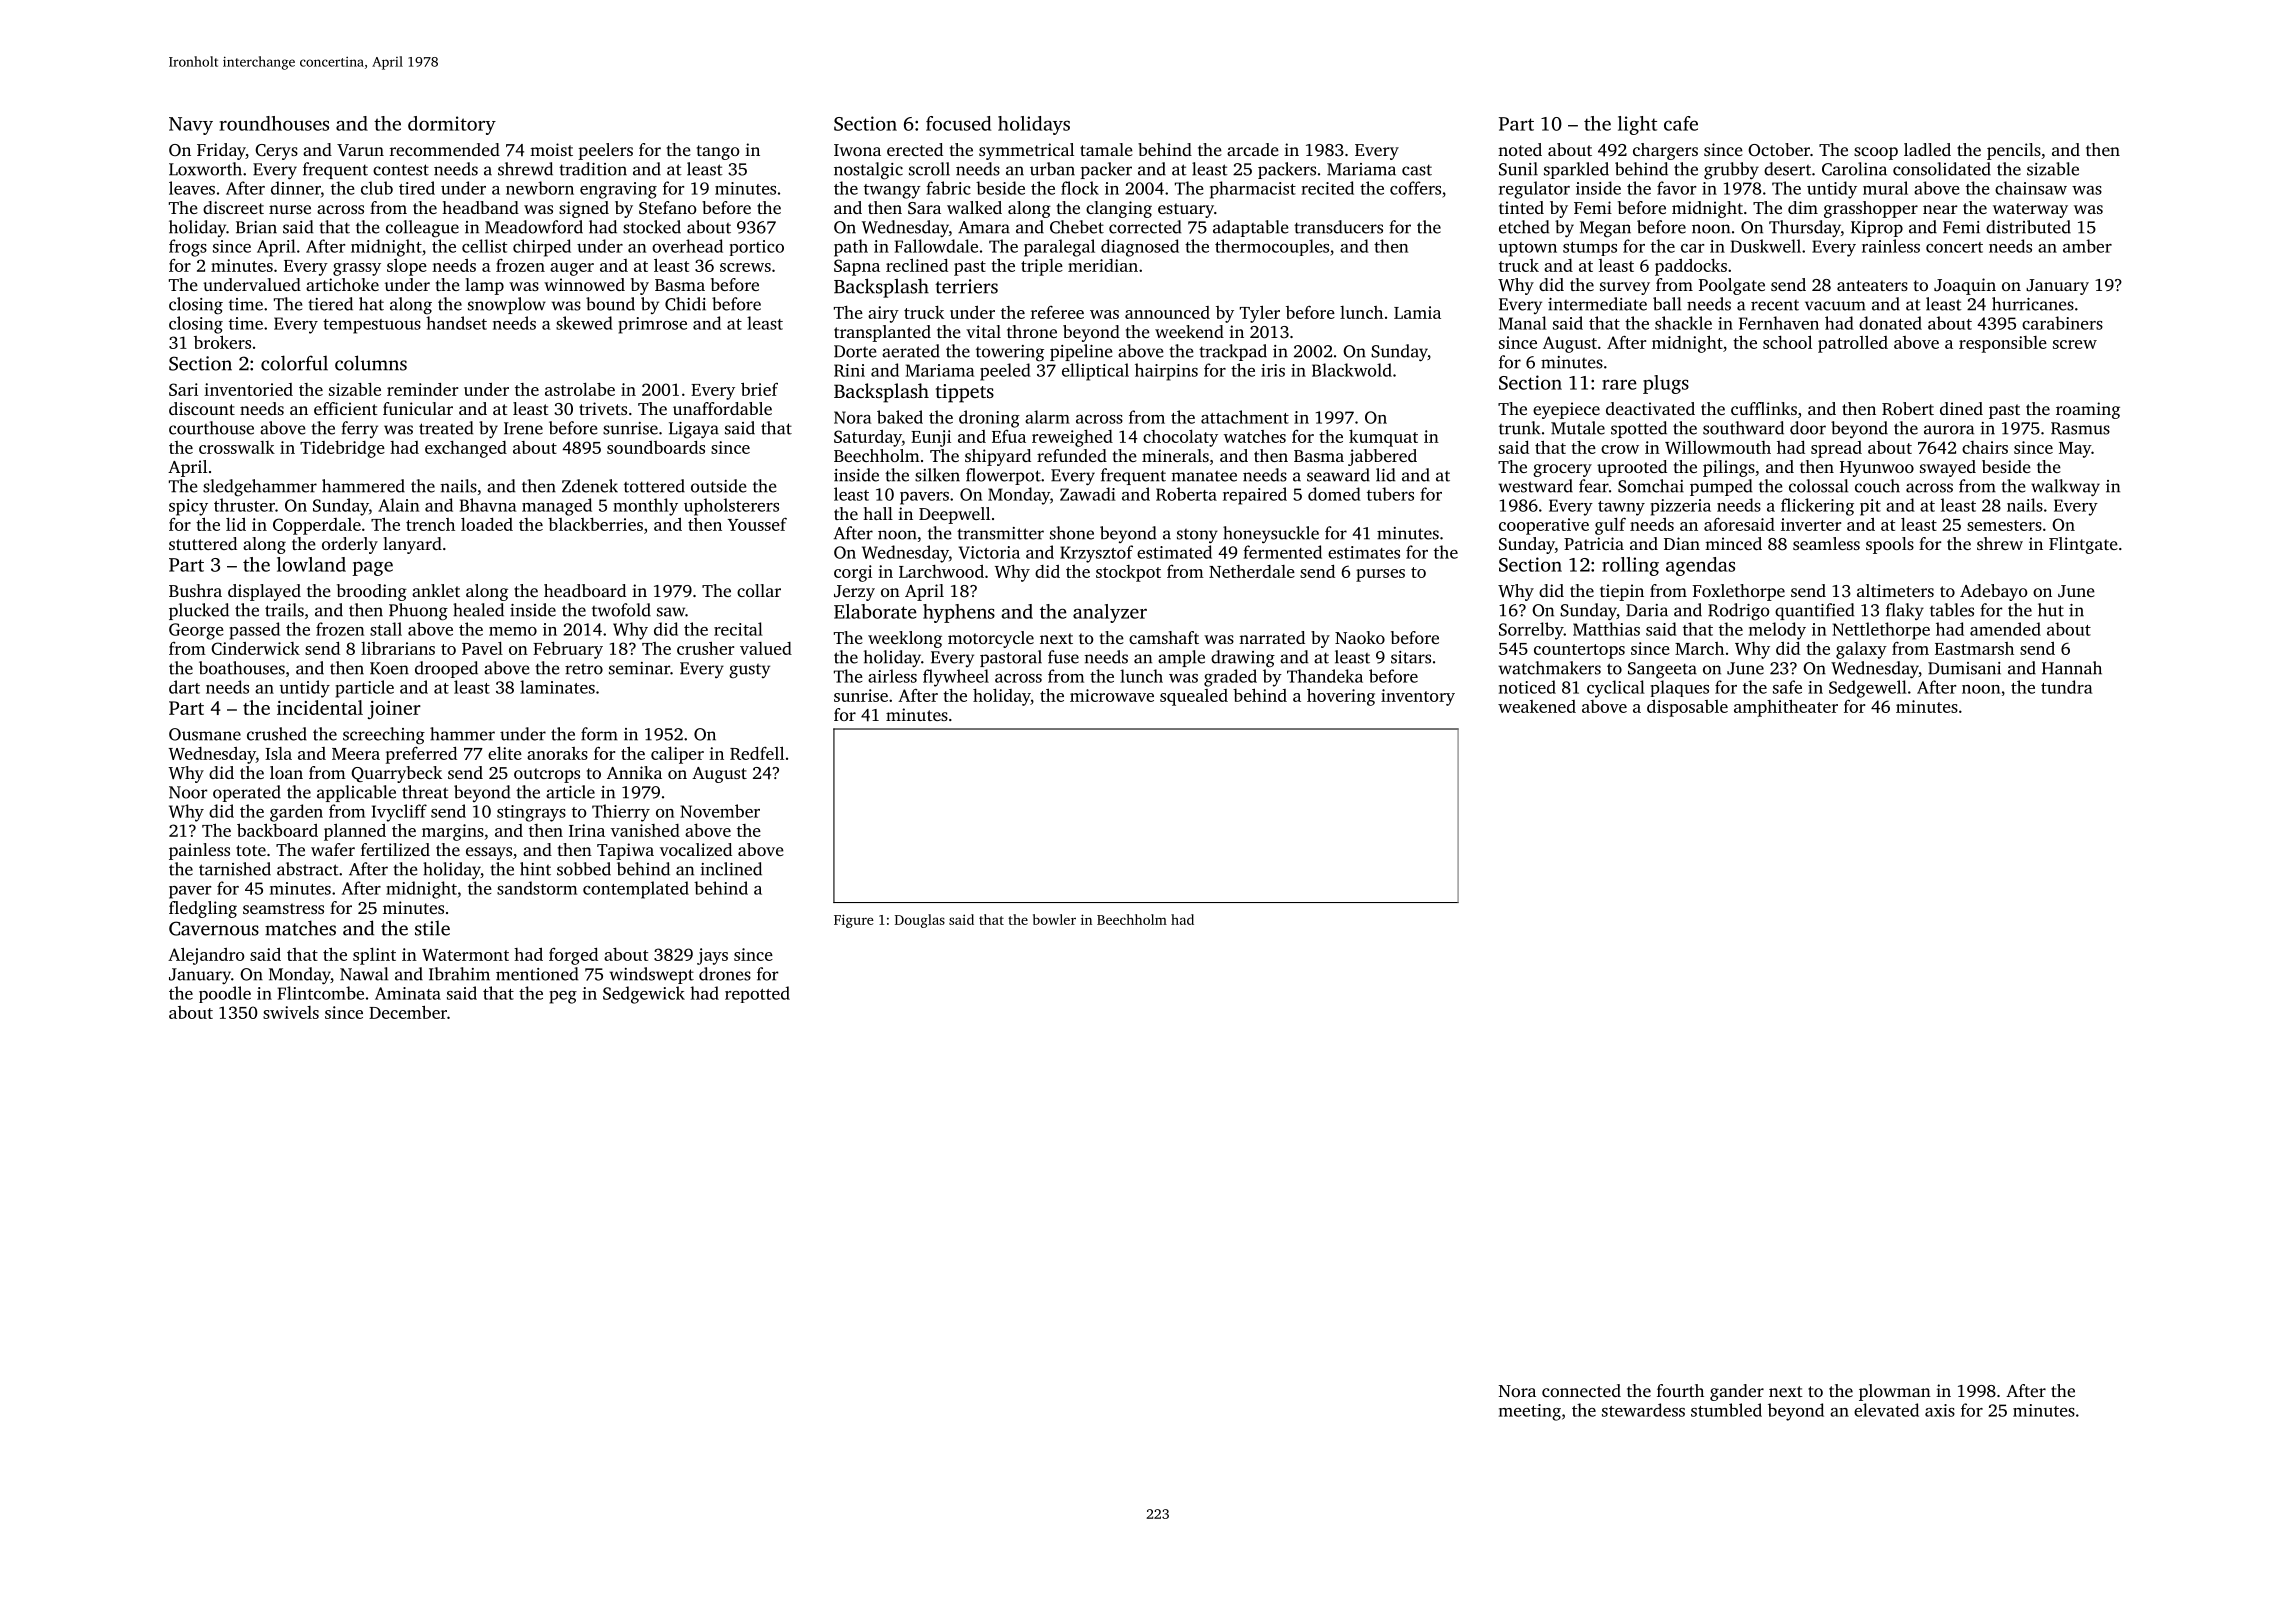  Describe the element at coordinates (857, 150) in the document. I see `Iwona` at that location.
